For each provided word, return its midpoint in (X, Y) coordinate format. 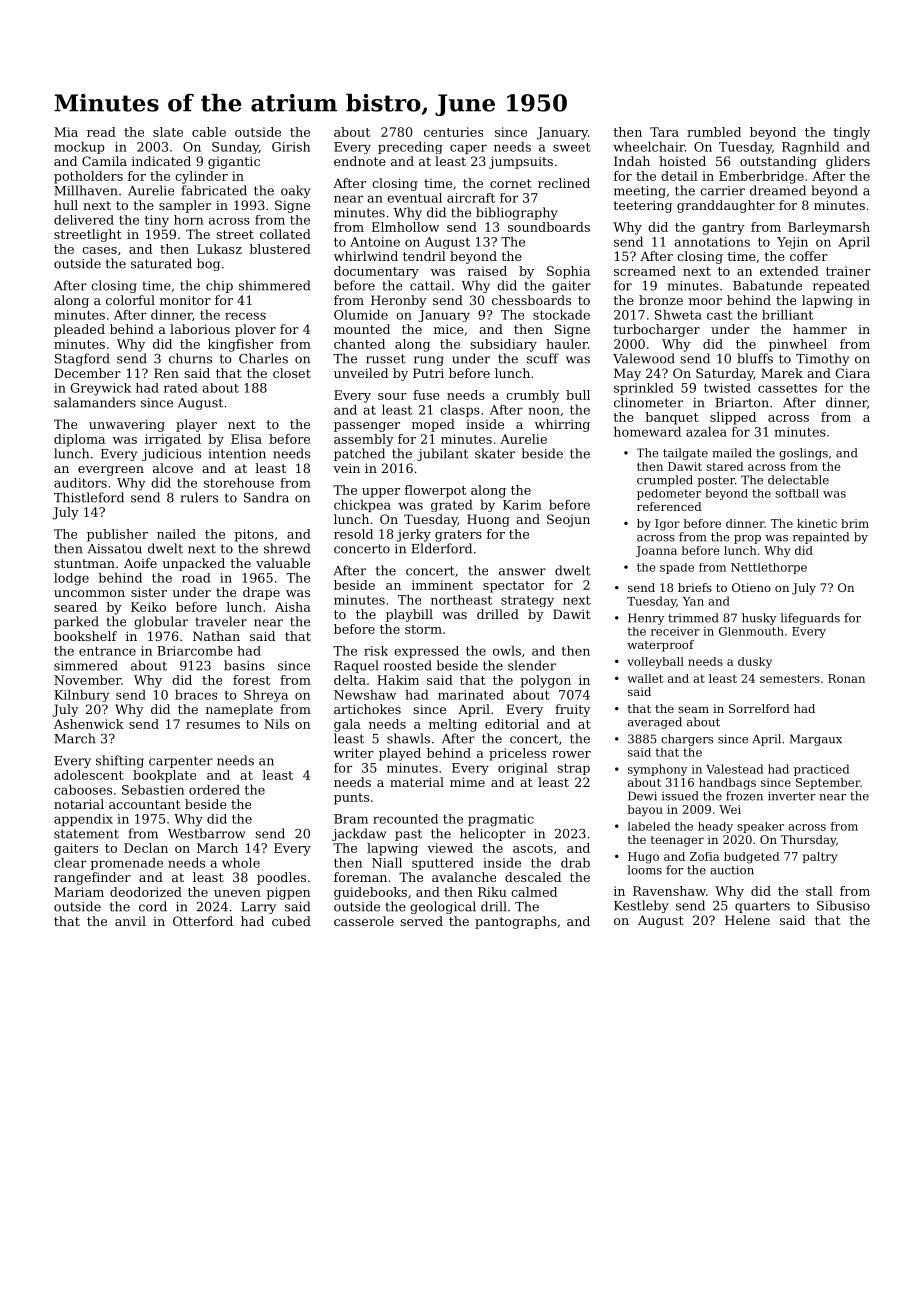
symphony (657, 770)
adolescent (89, 775)
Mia (66, 132)
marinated (471, 695)
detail (679, 176)
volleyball (655, 663)
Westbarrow (206, 833)
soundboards (549, 227)
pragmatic (501, 820)
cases (99, 250)
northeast (461, 600)
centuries (453, 132)
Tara (664, 132)
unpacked (193, 564)
